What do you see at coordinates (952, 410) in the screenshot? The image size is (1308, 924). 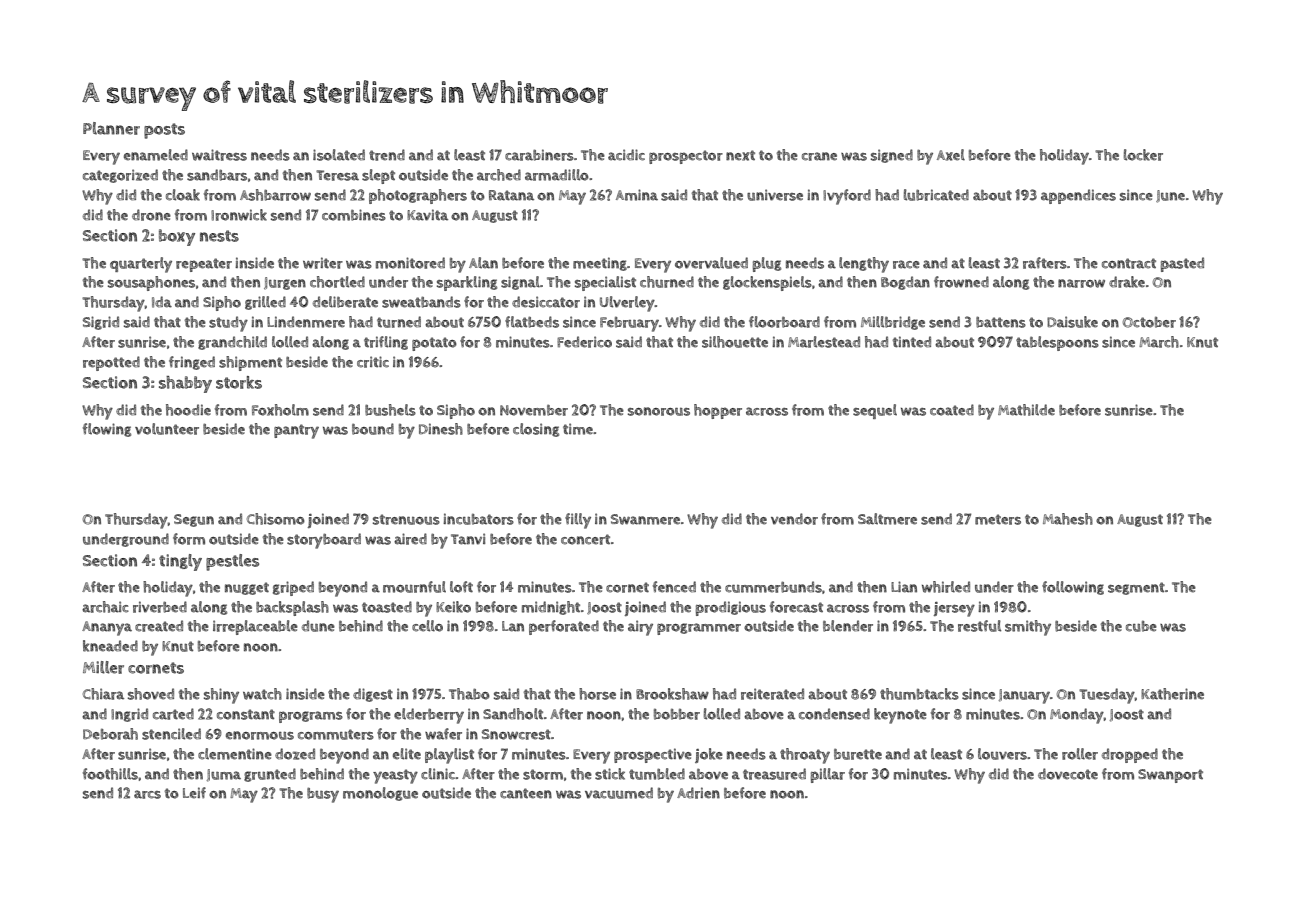 I see `coated` at bounding box center [952, 410].
